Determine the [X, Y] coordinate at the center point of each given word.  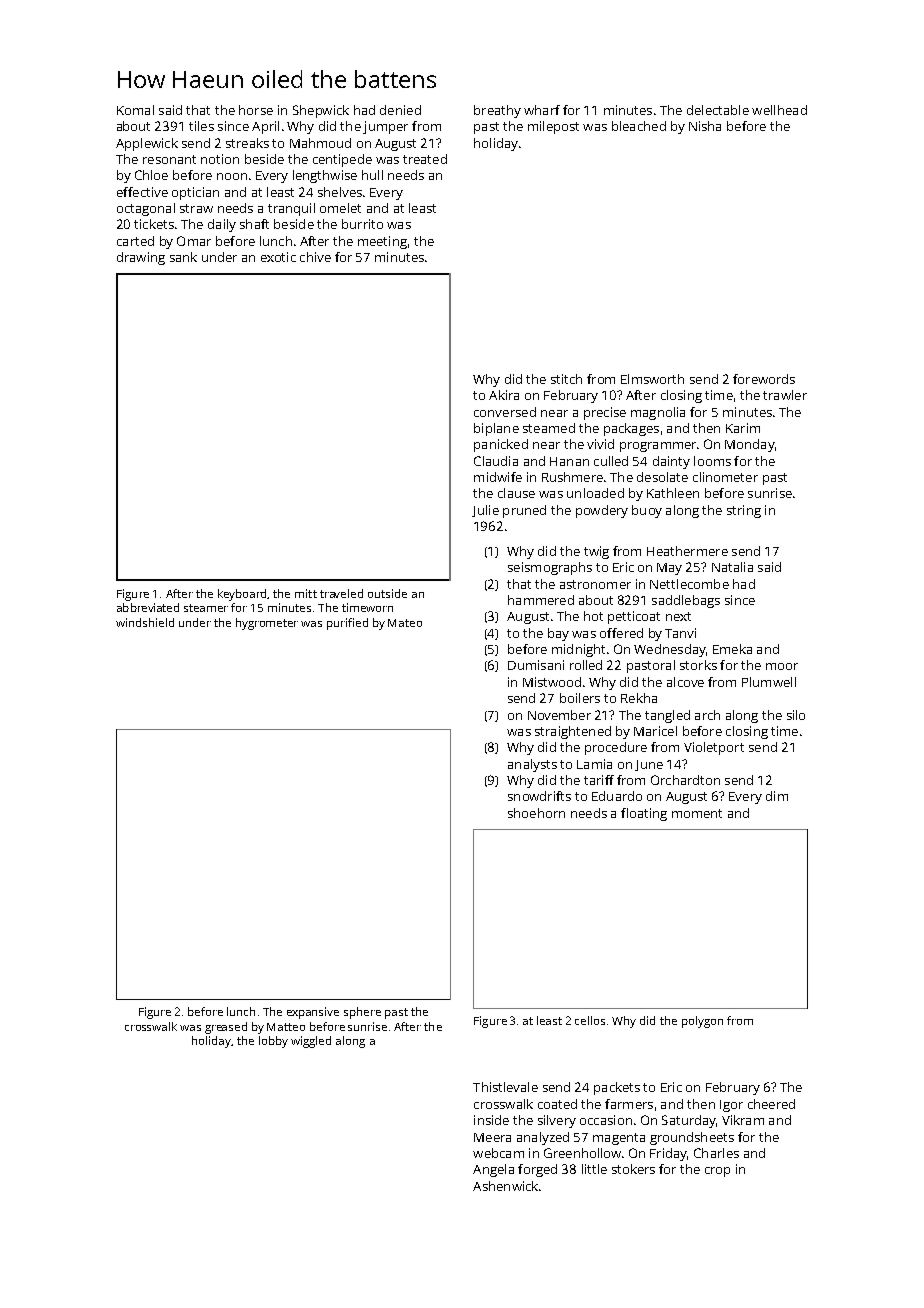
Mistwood [552, 682]
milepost [553, 127]
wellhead [779, 110]
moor [782, 666]
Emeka [732, 649]
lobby [273, 1042]
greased [226, 1028]
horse [256, 110]
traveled [341, 593]
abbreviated [148, 607]
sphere [362, 1013]
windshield [145, 622]
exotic [278, 257]
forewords [764, 379]
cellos [590, 1020]
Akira [504, 395]
